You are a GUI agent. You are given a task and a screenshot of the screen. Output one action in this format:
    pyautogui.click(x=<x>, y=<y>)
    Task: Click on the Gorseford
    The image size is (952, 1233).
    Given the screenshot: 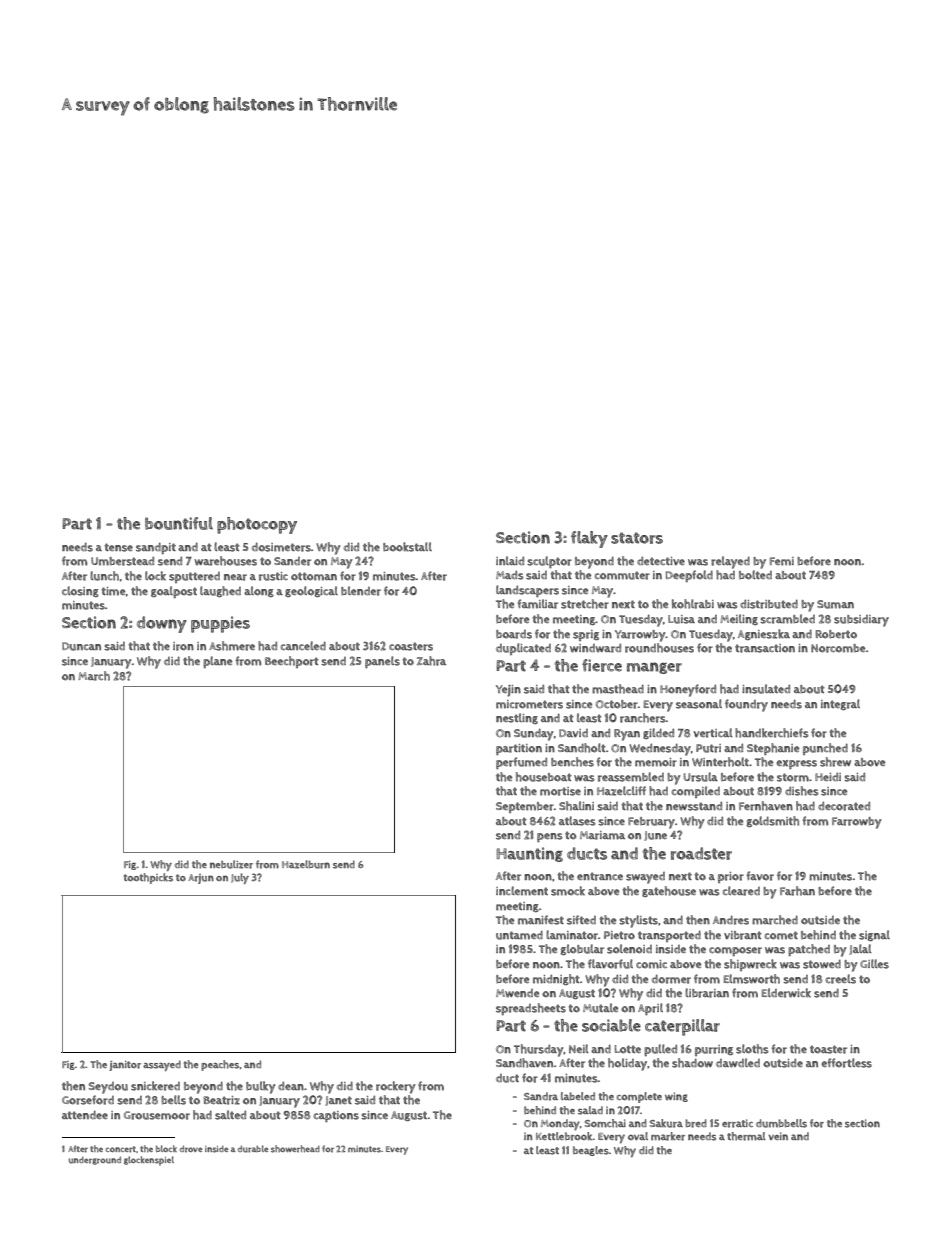 What is the action you would take?
    pyautogui.click(x=88, y=1100)
